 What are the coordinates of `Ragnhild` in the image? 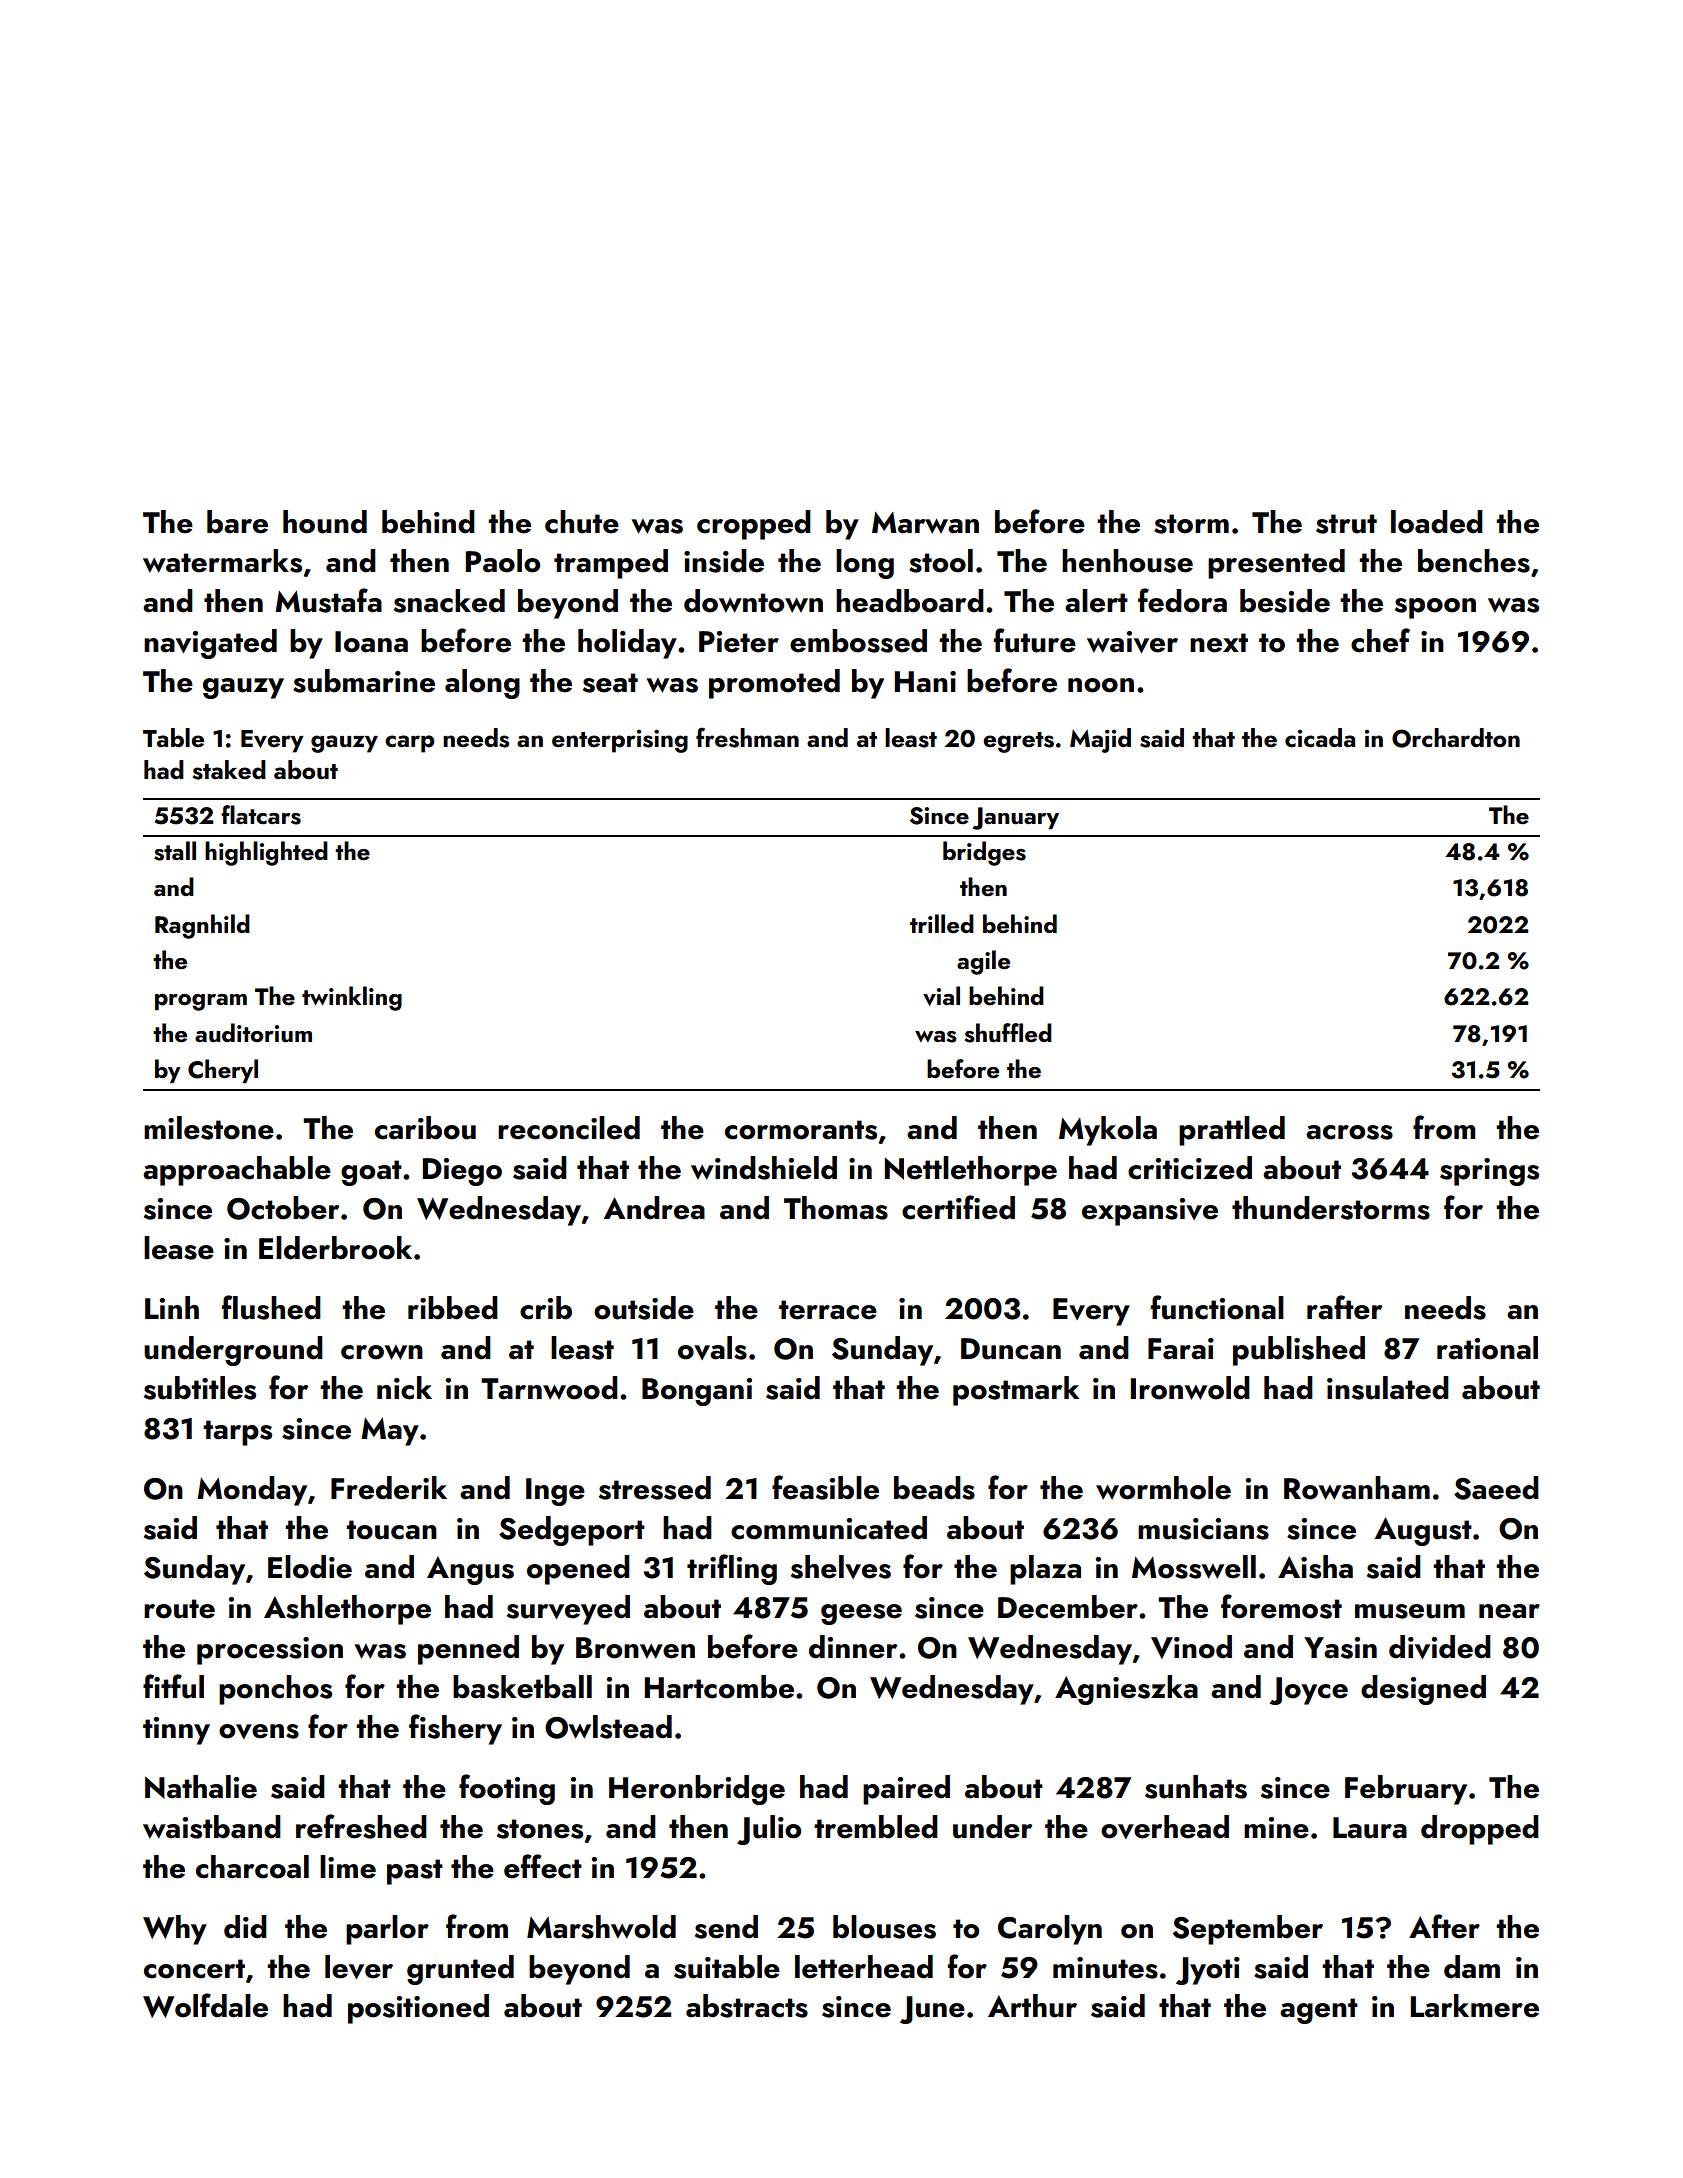 It's located at (202, 926).
